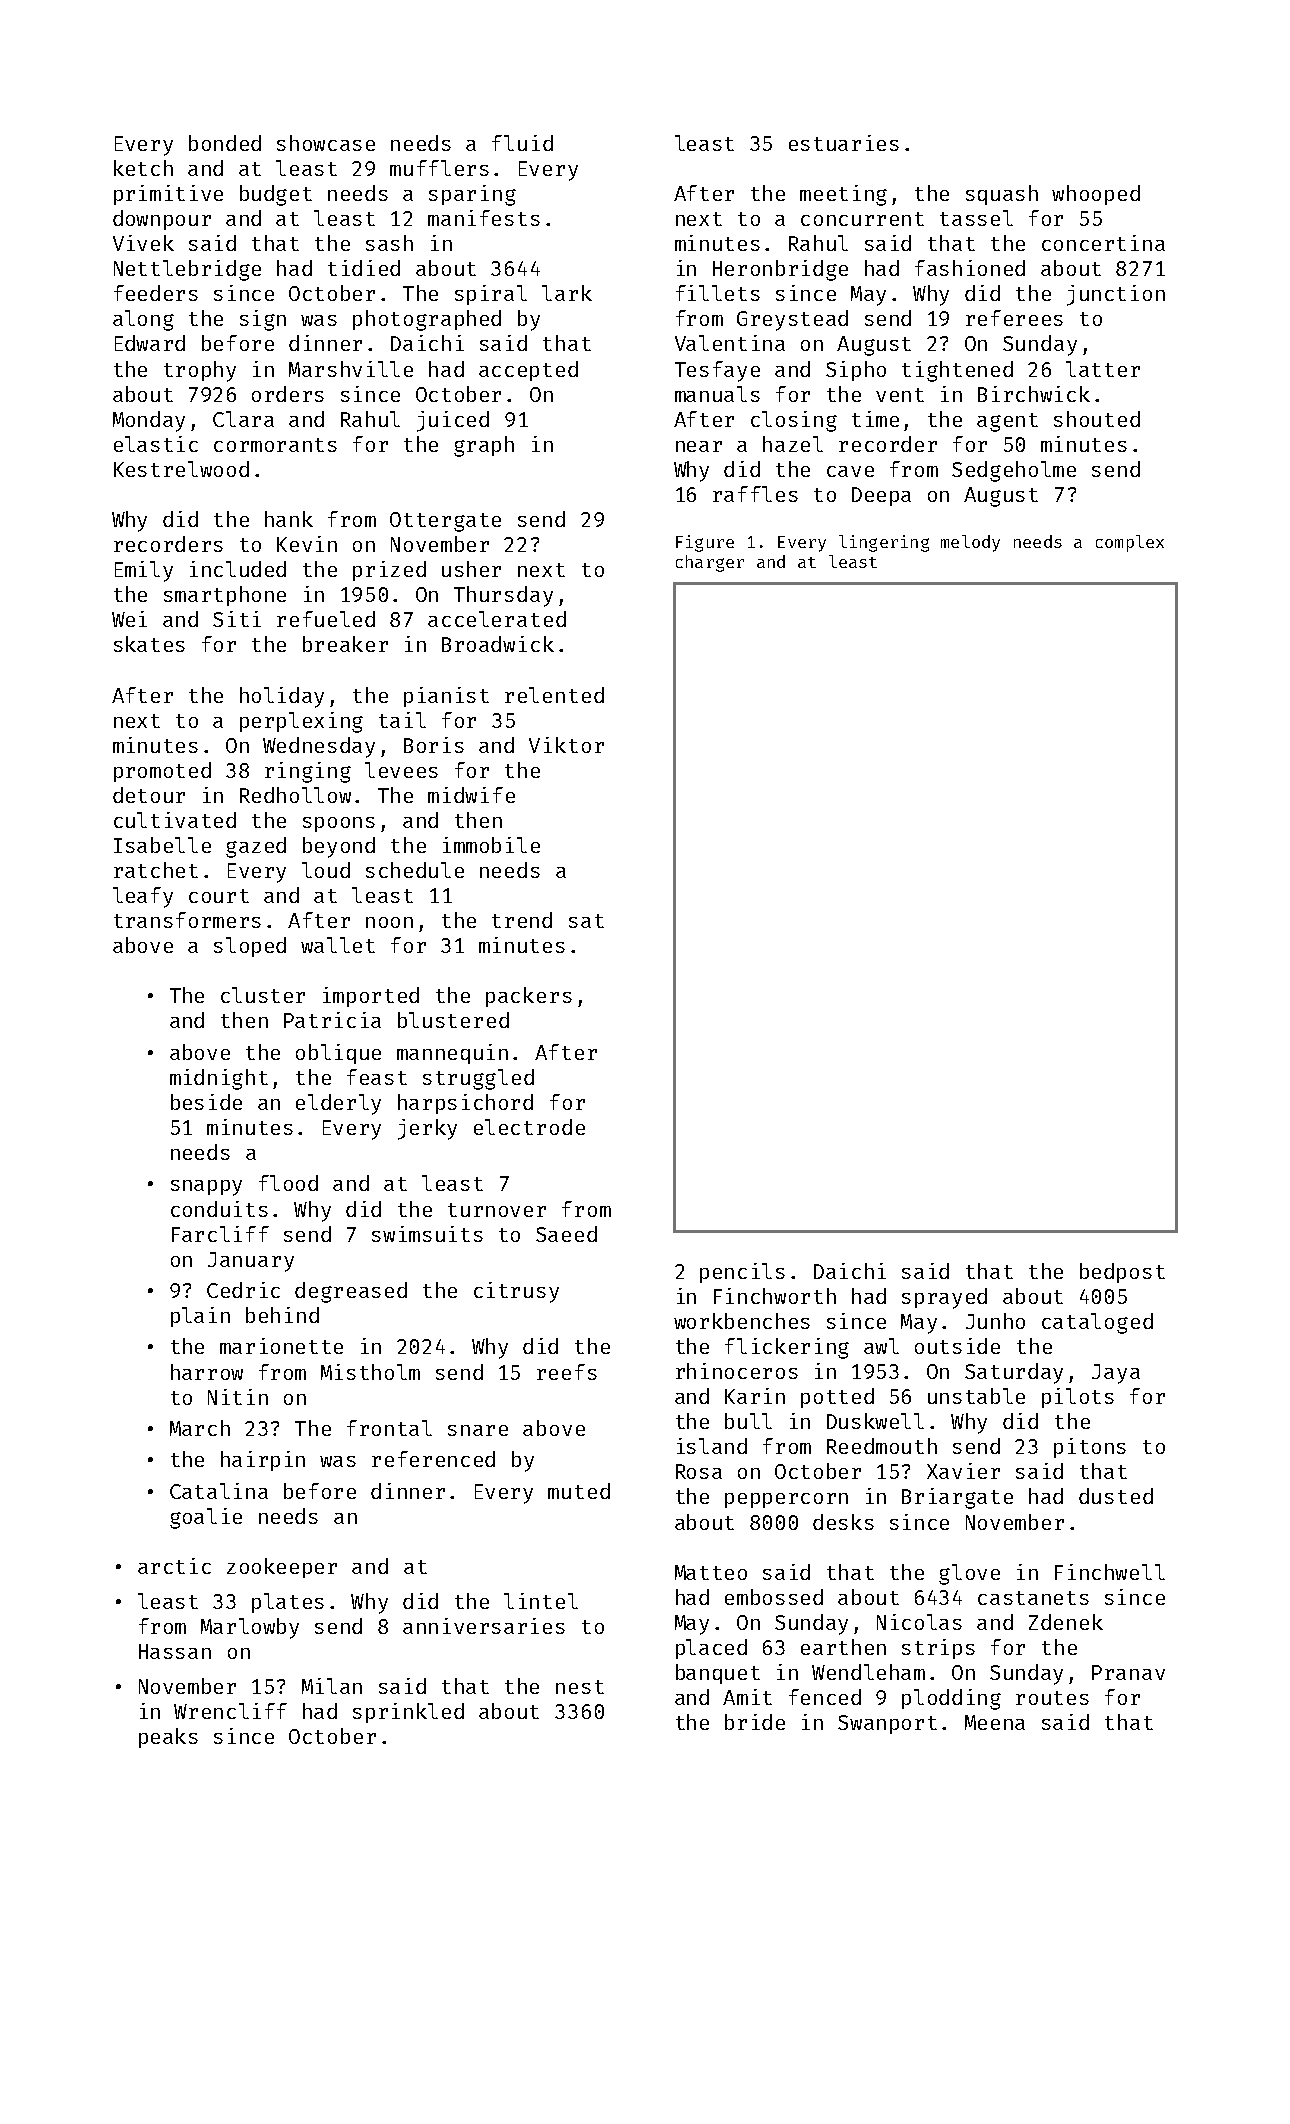 The height and width of the page is (2124, 1290). I want to click on trend, so click(522, 920).
